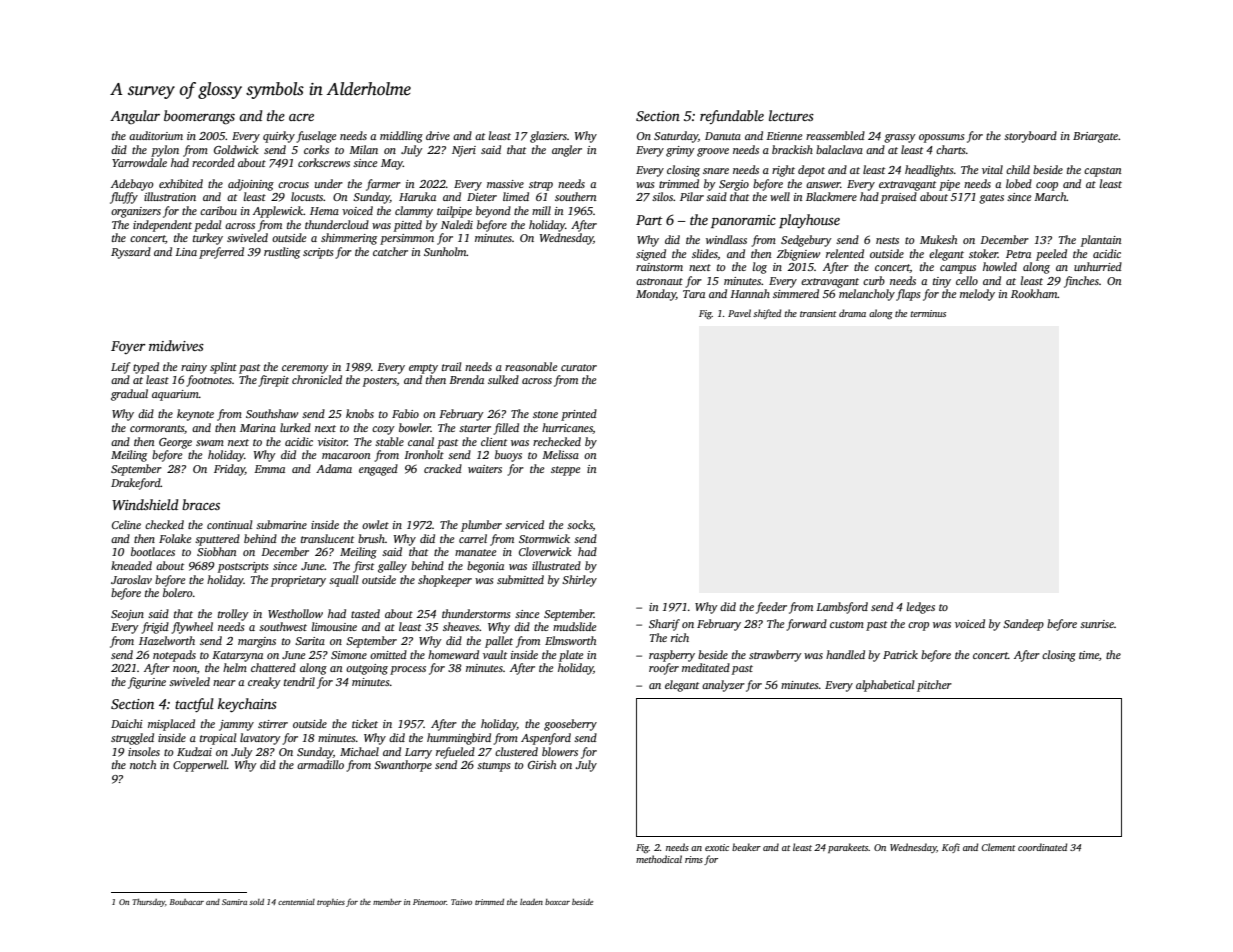 Image resolution: width=1233 pixels, height=952 pixels. What do you see at coordinates (162, 226) in the document?
I see `independent` at bounding box center [162, 226].
